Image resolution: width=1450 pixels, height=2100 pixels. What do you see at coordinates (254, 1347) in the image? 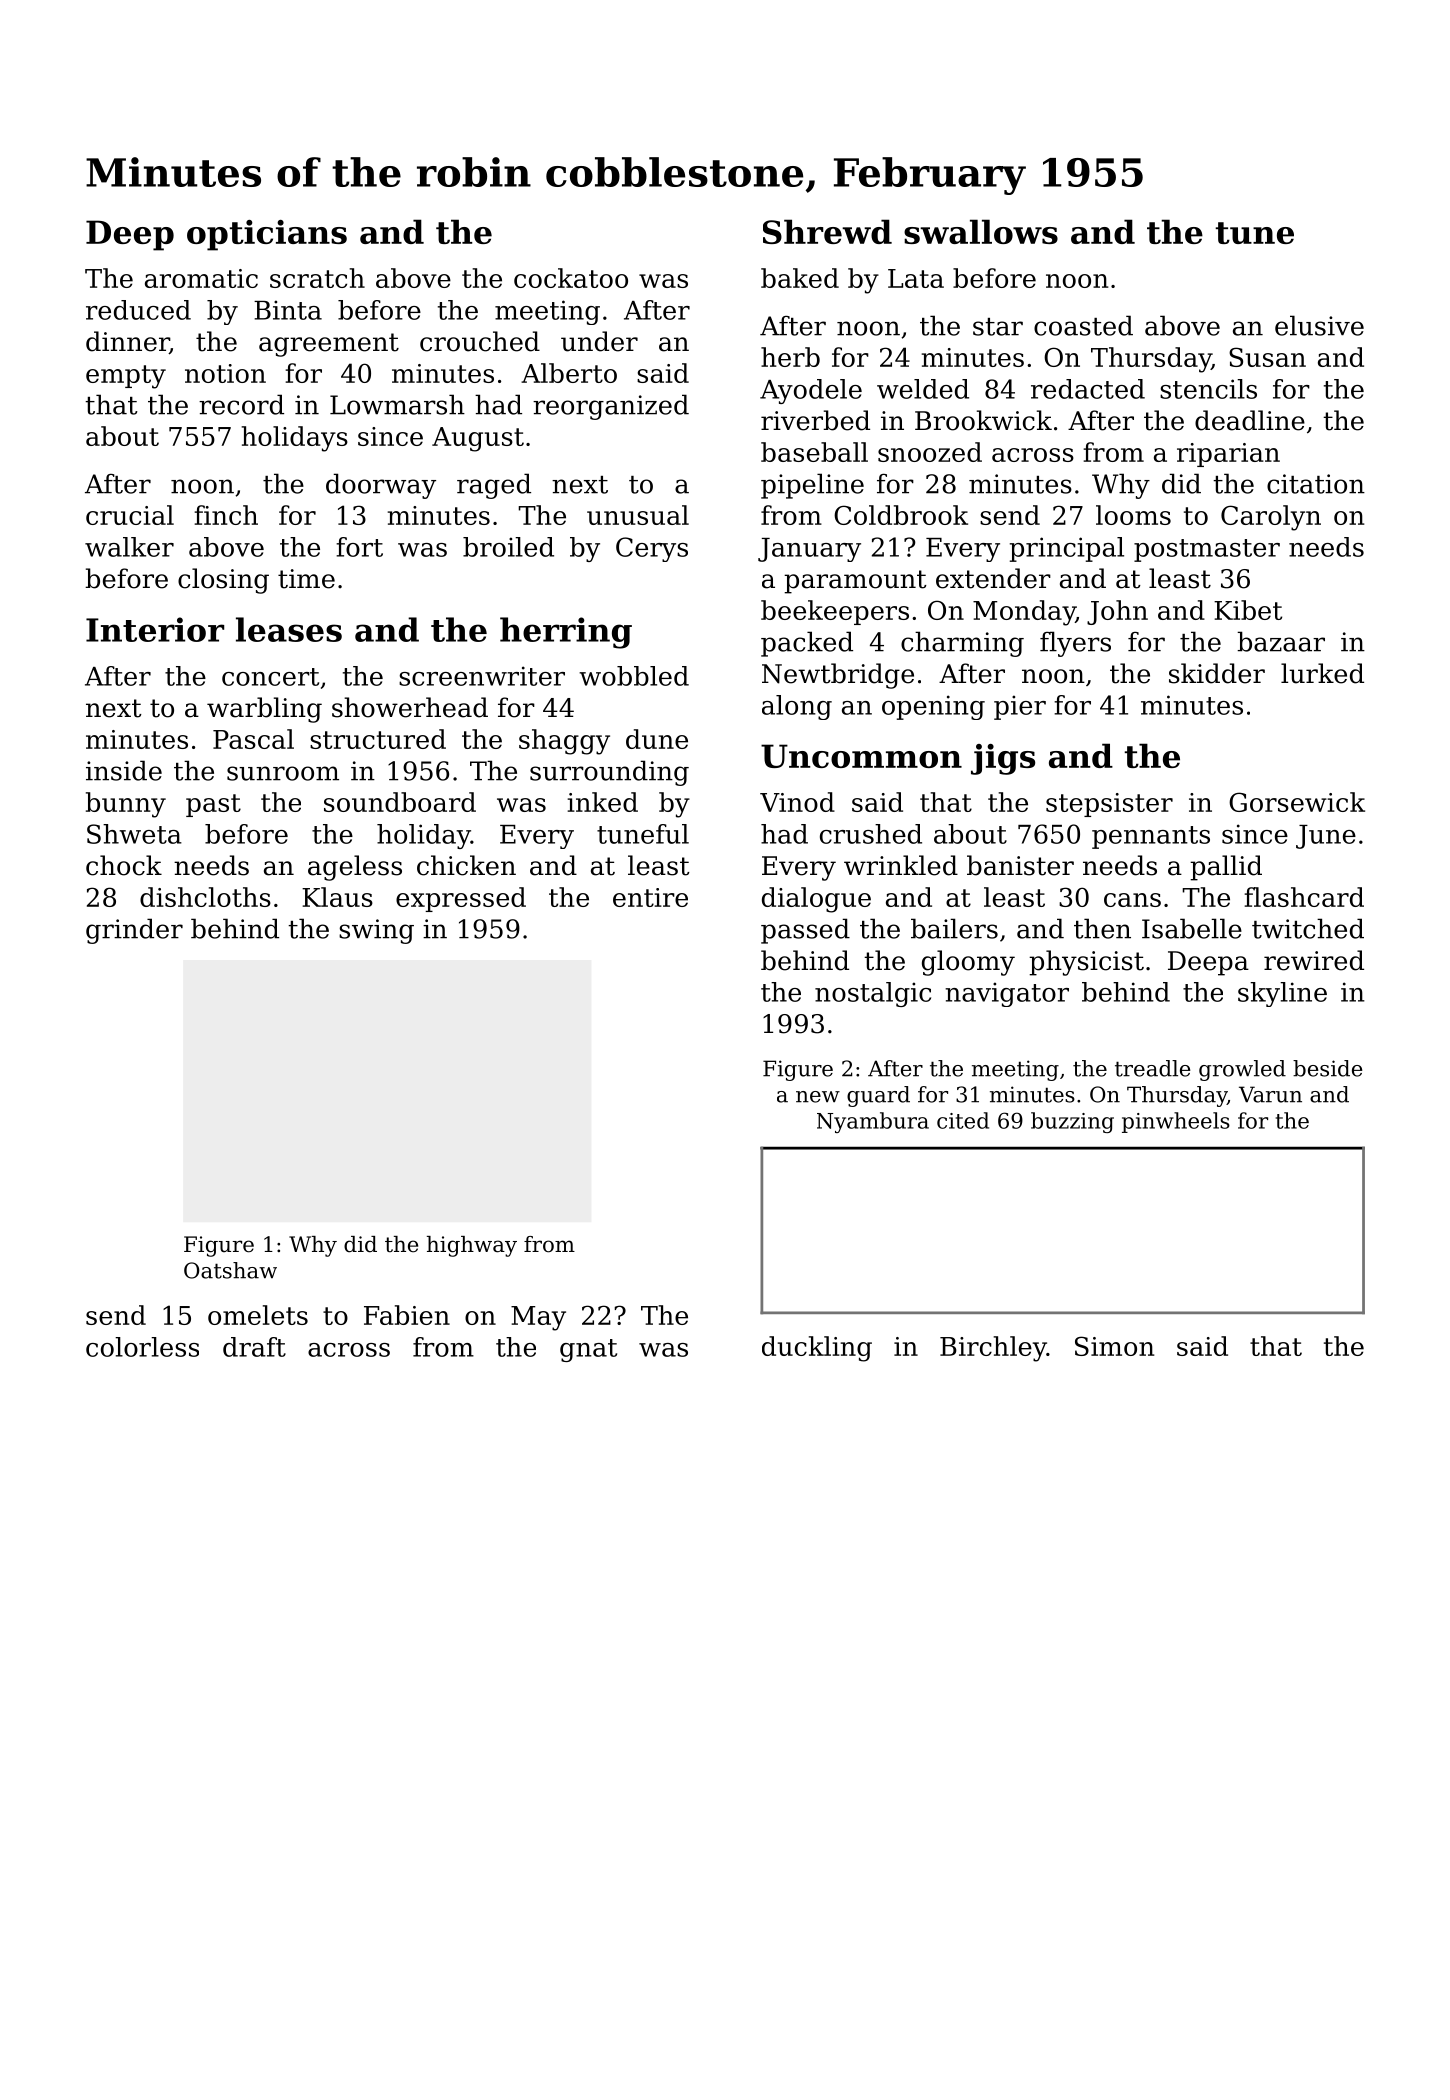
I see `draft` at bounding box center [254, 1347].
